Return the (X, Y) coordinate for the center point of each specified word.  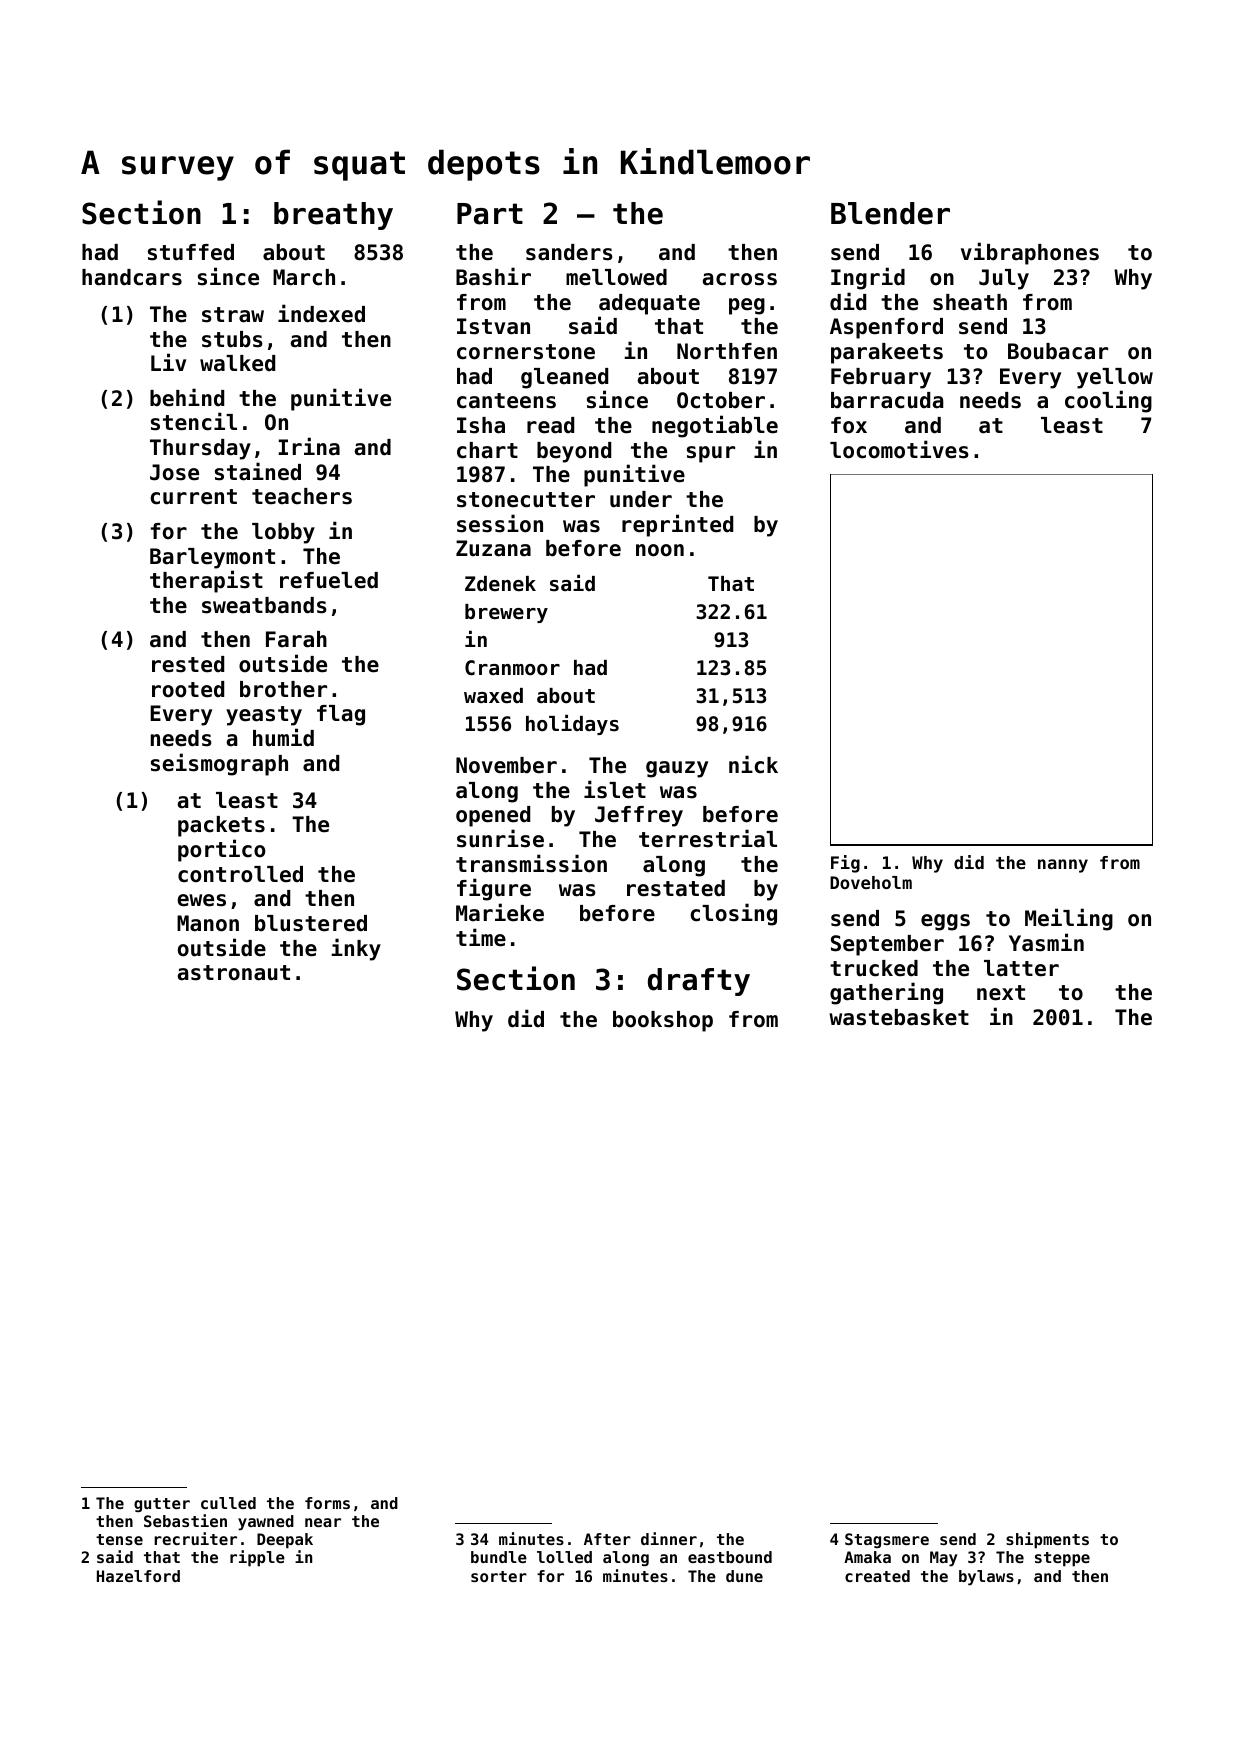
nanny (1063, 866)
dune (744, 1576)
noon (660, 550)
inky (356, 949)
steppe (1062, 1559)
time (481, 937)
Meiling (1069, 919)
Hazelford (138, 1576)
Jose (174, 472)
